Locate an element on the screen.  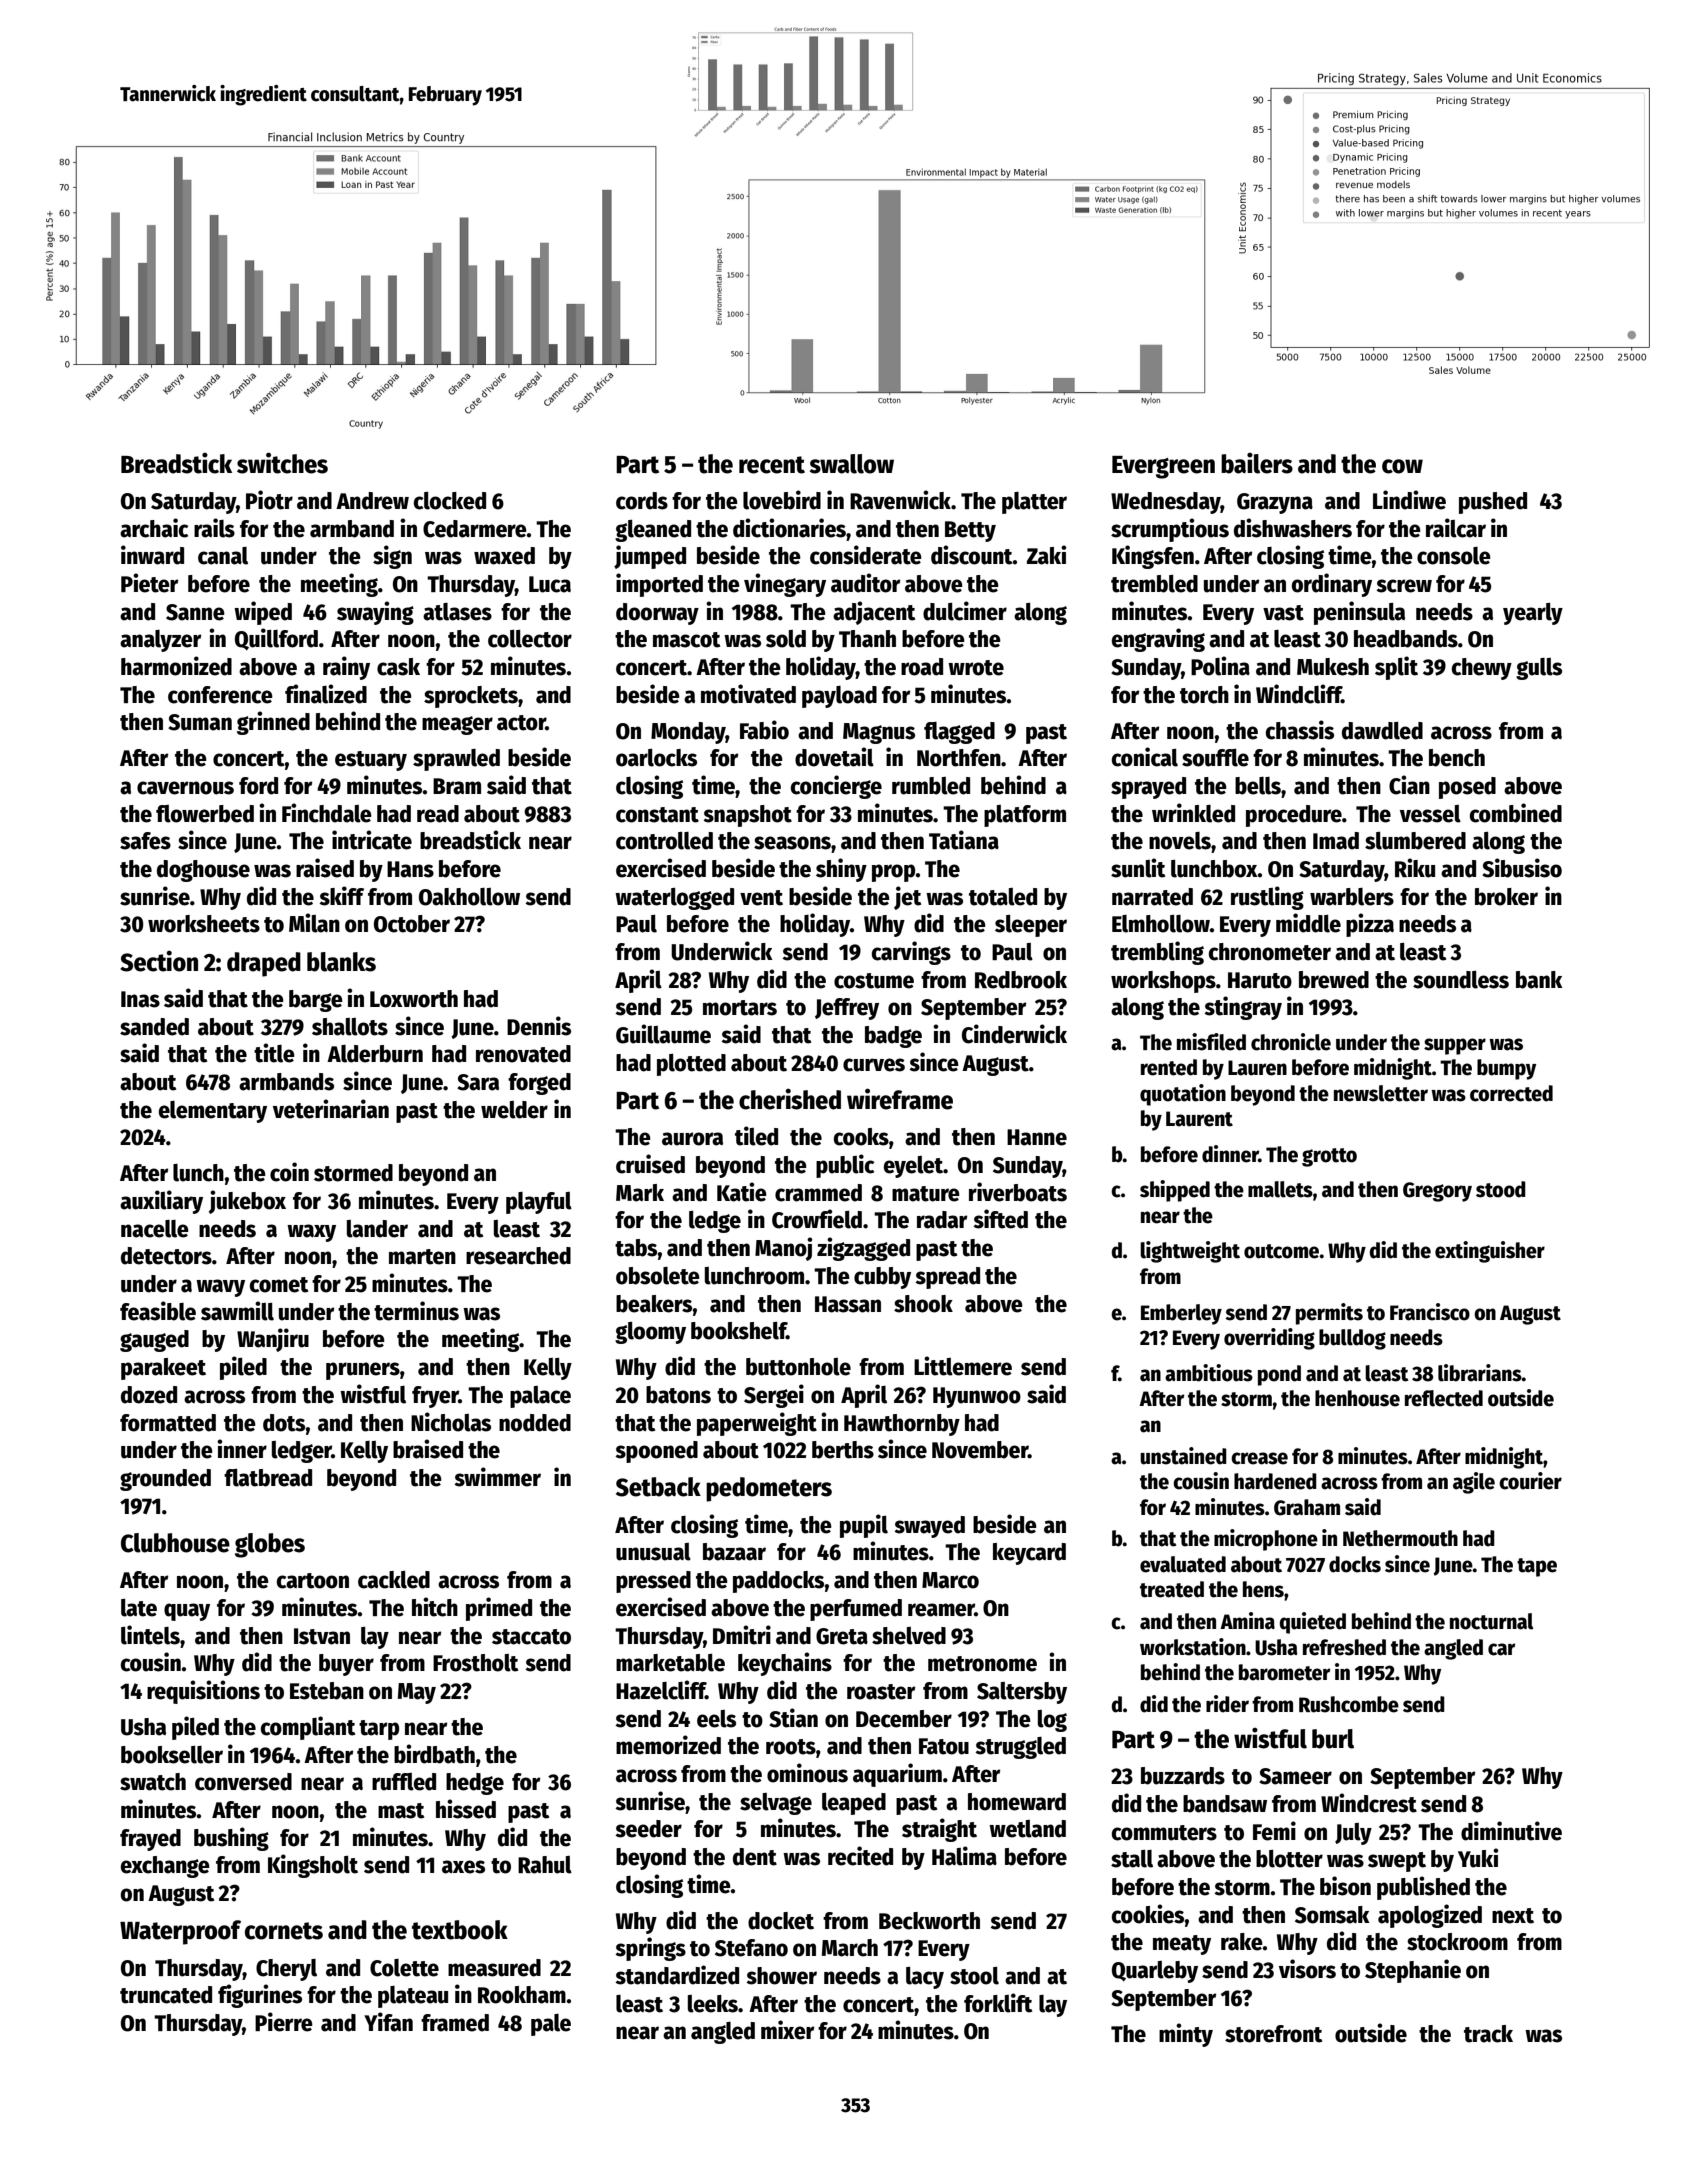
diminutive is located at coordinates (1511, 1831).
